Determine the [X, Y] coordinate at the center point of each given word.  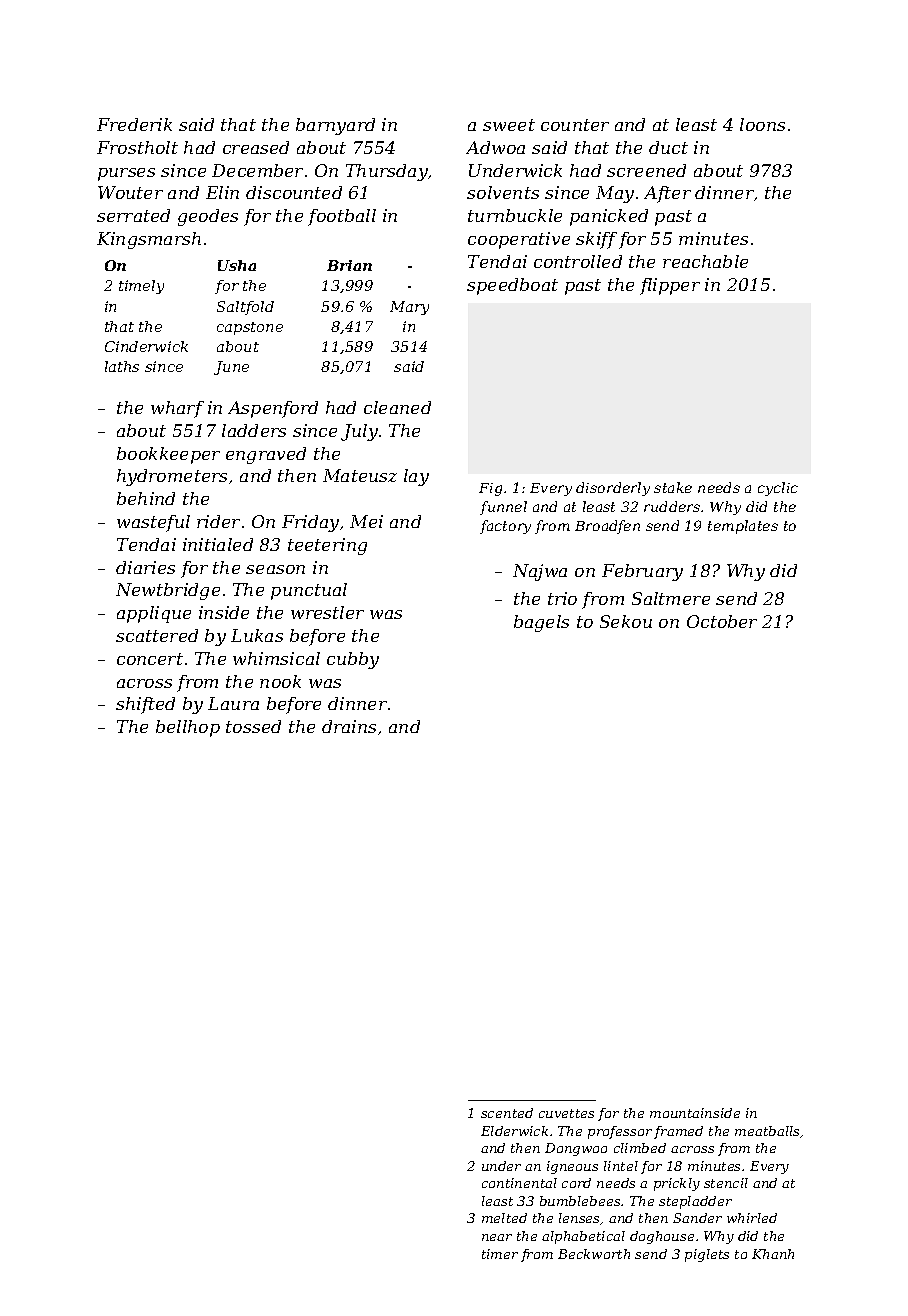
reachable [705, 261]
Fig [490, 489]
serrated [133, 215]
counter [575, 125]
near [497, 1237]
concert [150, 659]
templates [743, 527]
